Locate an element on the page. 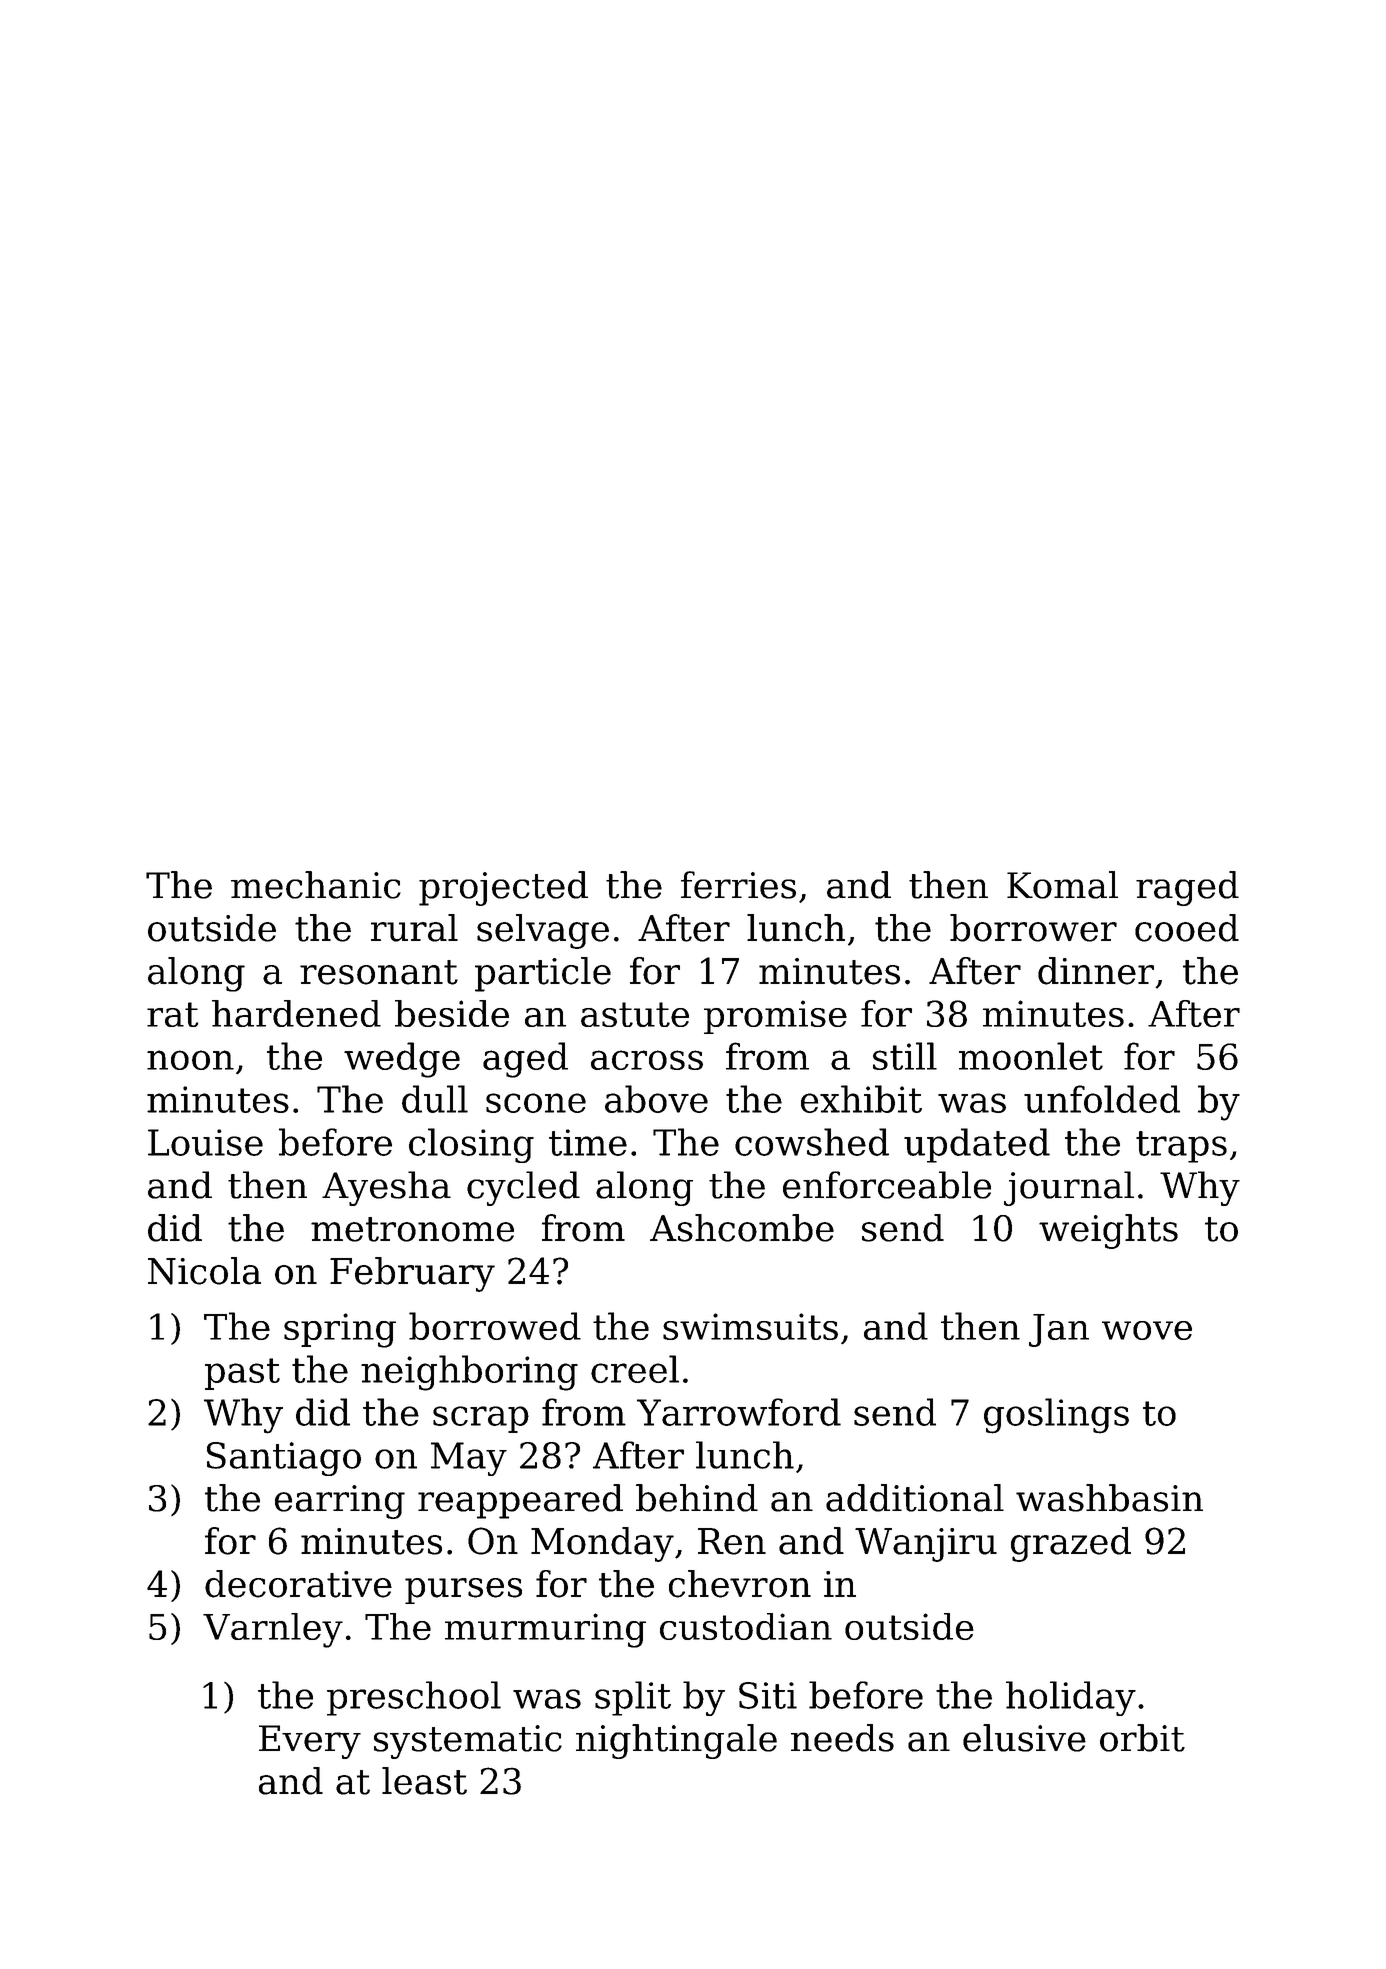  nightingale is located at coordinates (676, 1741).
